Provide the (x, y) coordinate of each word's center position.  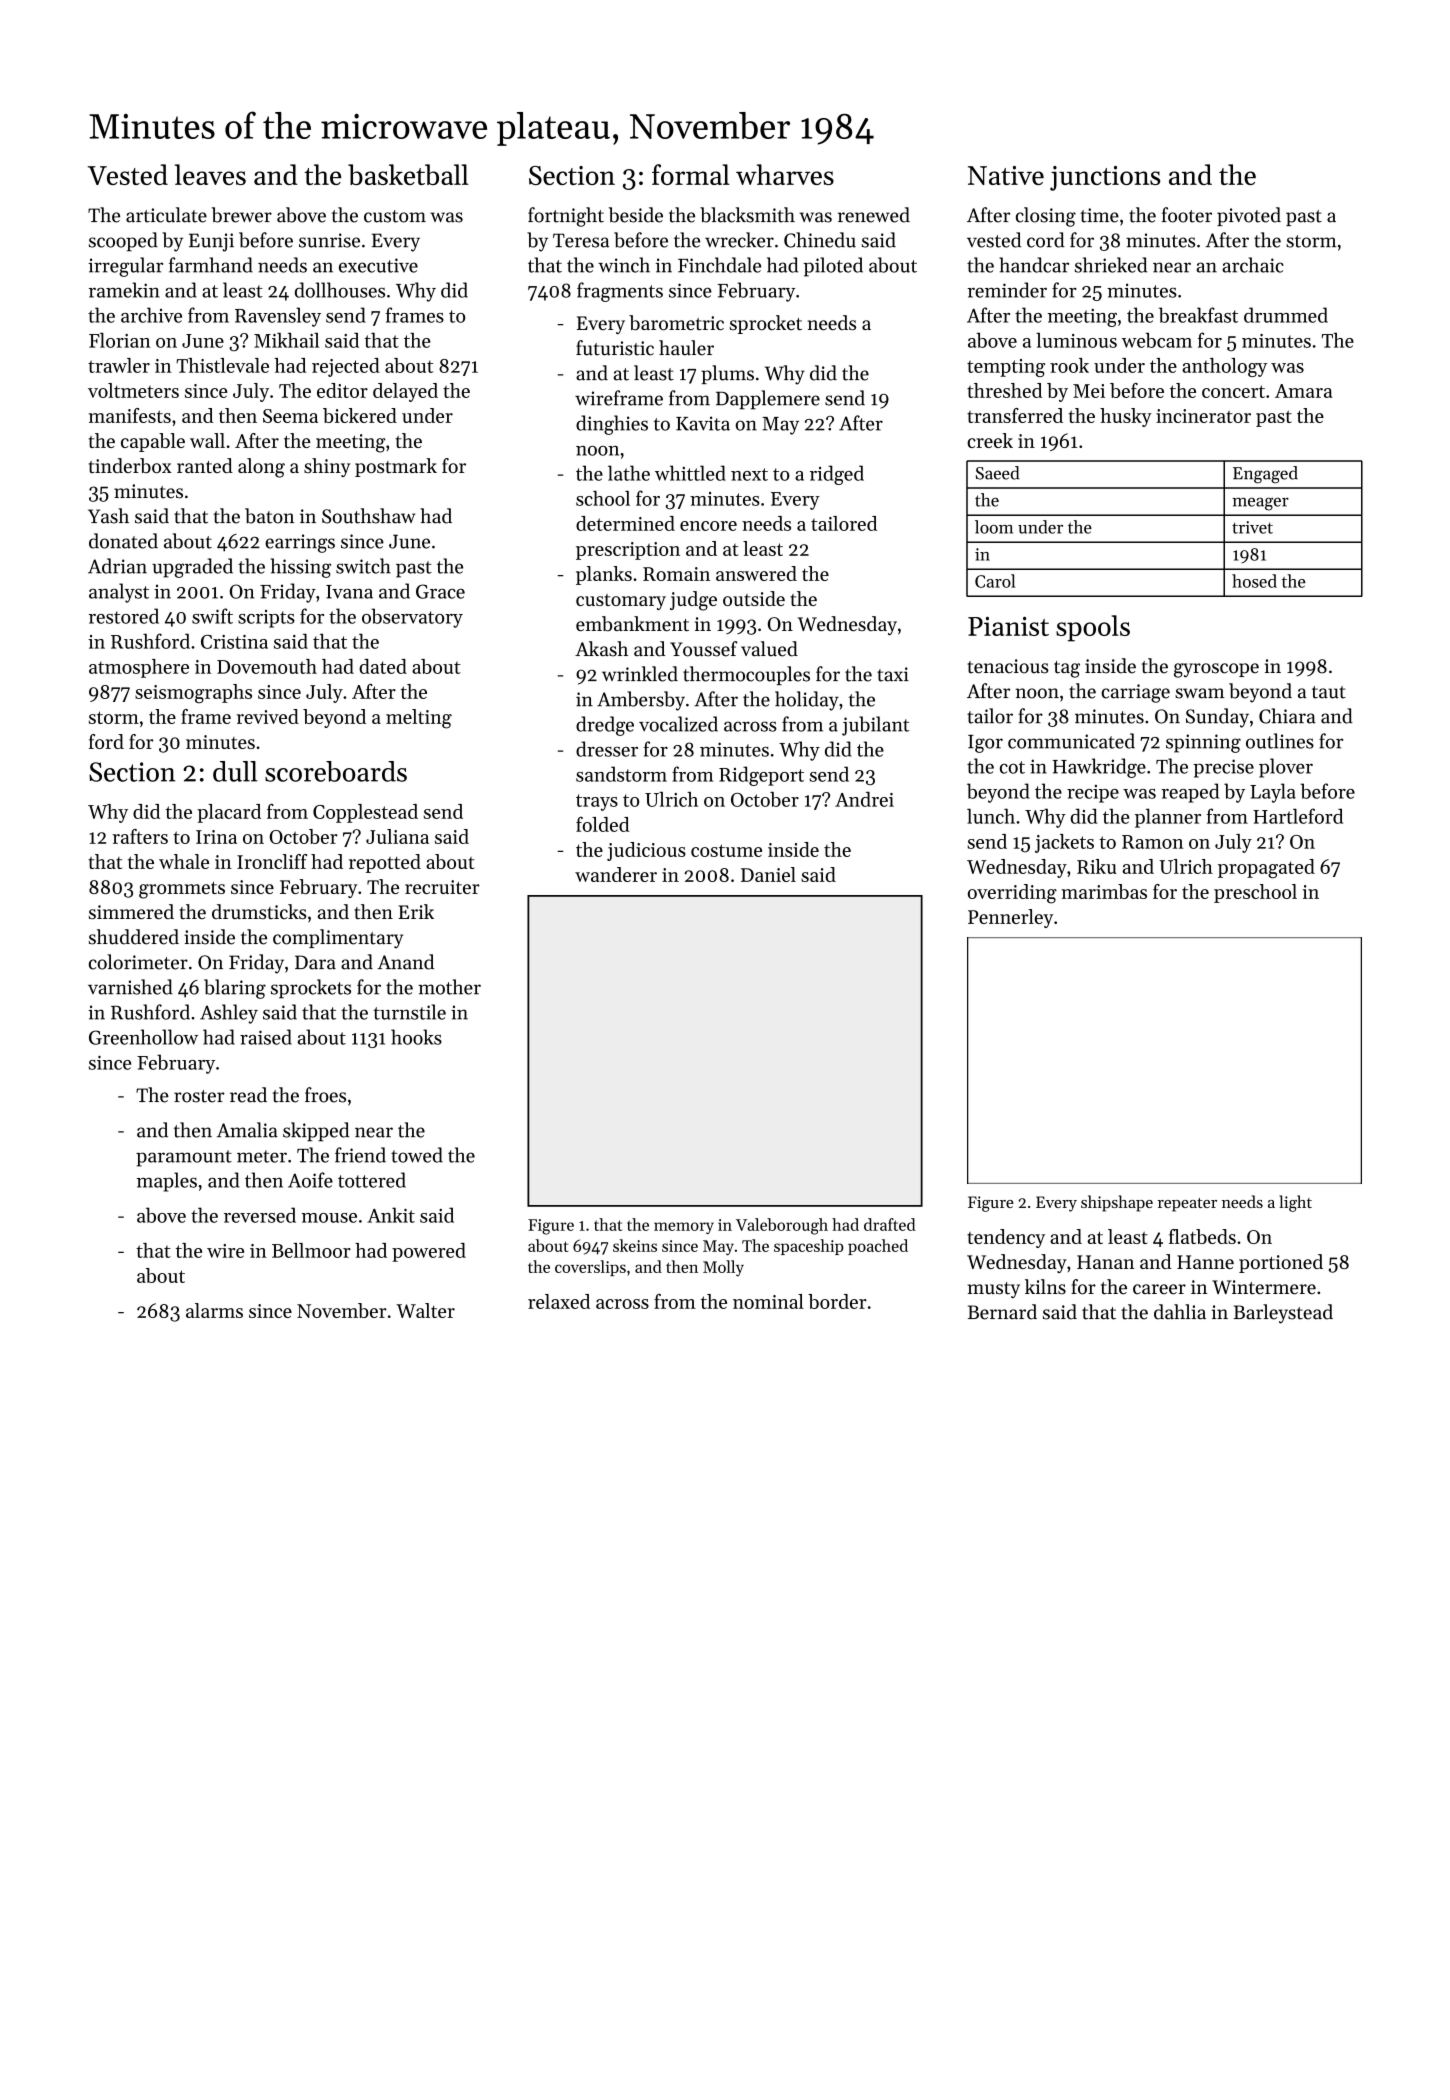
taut (1329, 692)
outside (754, 598)
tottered (372, 1180)
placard (229, 813)
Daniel (768, 874)
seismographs (193, 693)
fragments (620, 292)
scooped (123, 241)
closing (1046, 217)
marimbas (1104, 891)
